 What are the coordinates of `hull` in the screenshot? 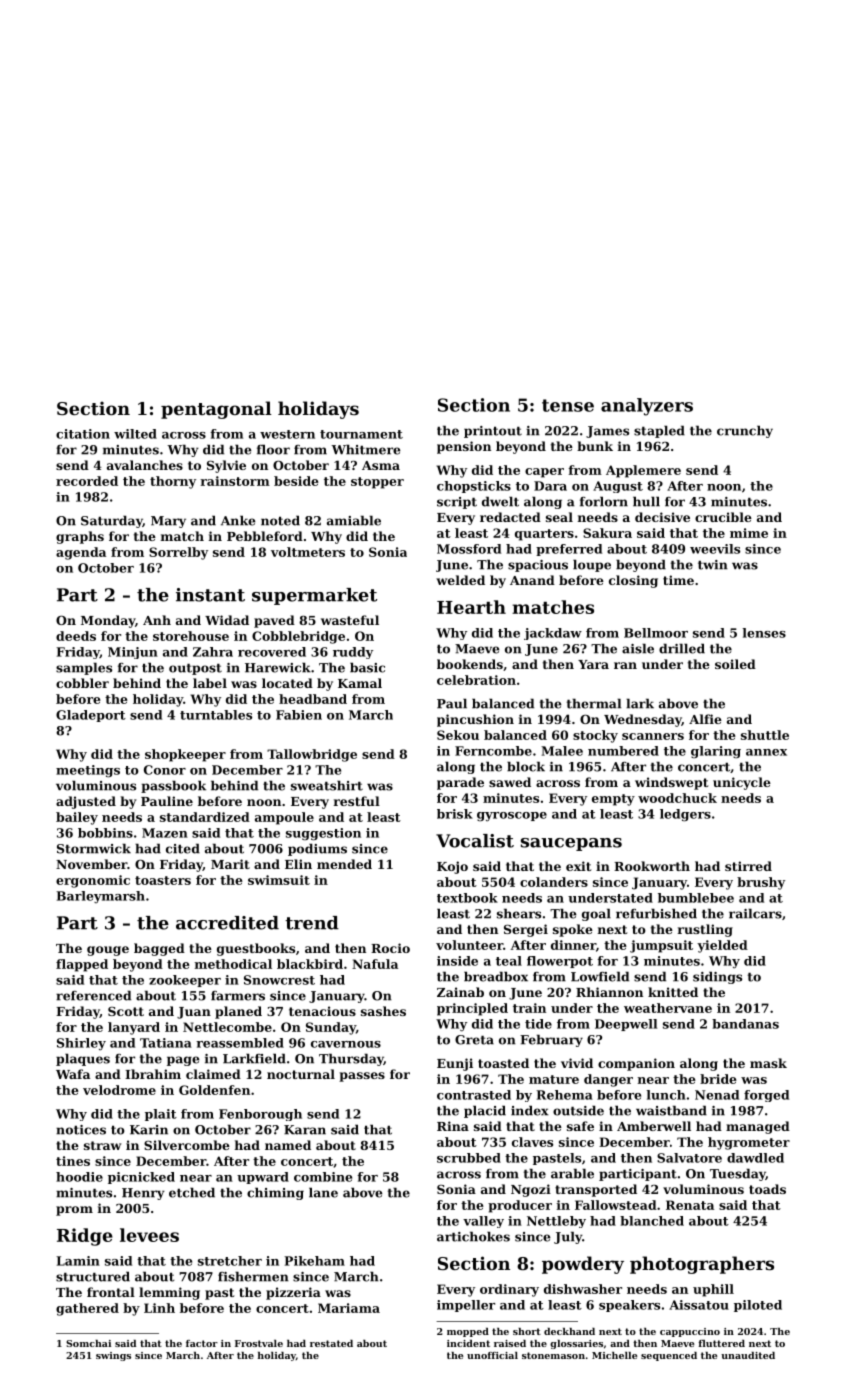 It's located at (646, 501).
